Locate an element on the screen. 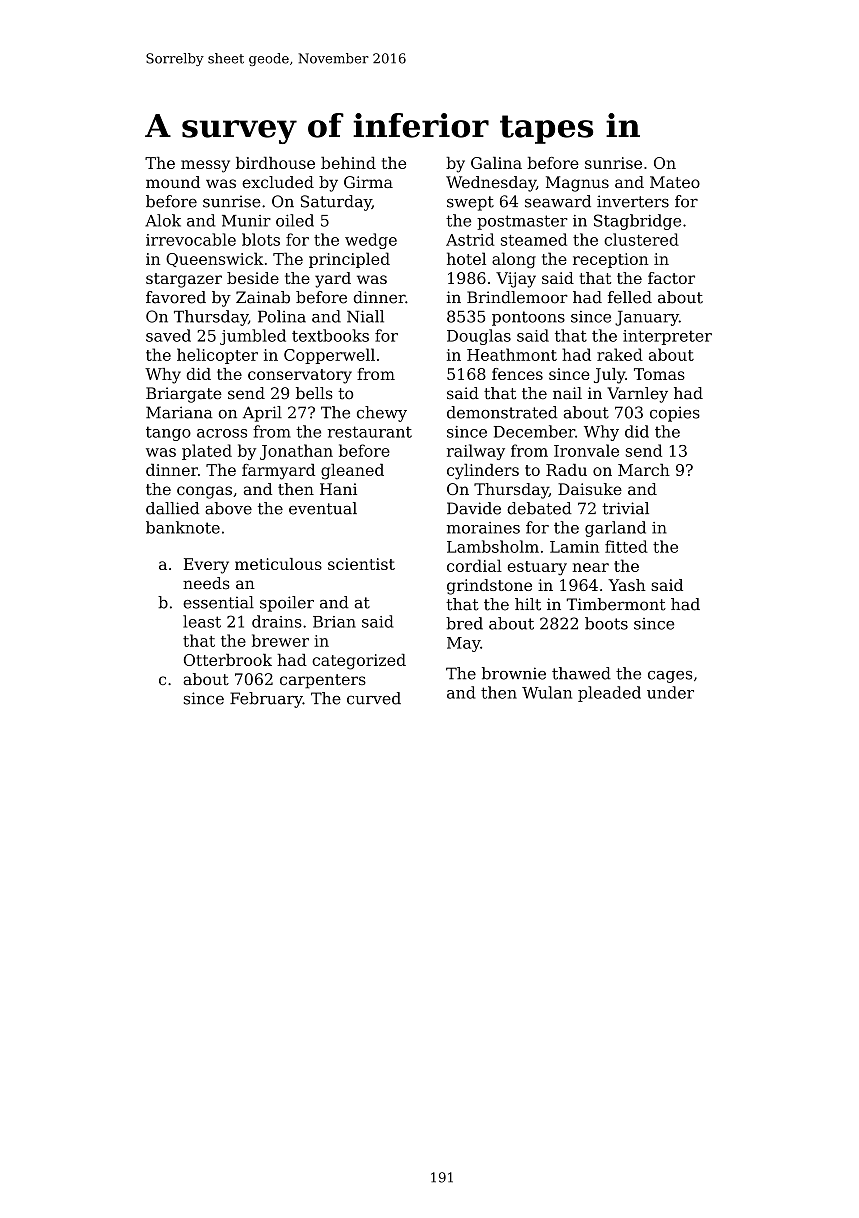 The image size is (859, 1218). scientist is located at coordinates (361, 564).
